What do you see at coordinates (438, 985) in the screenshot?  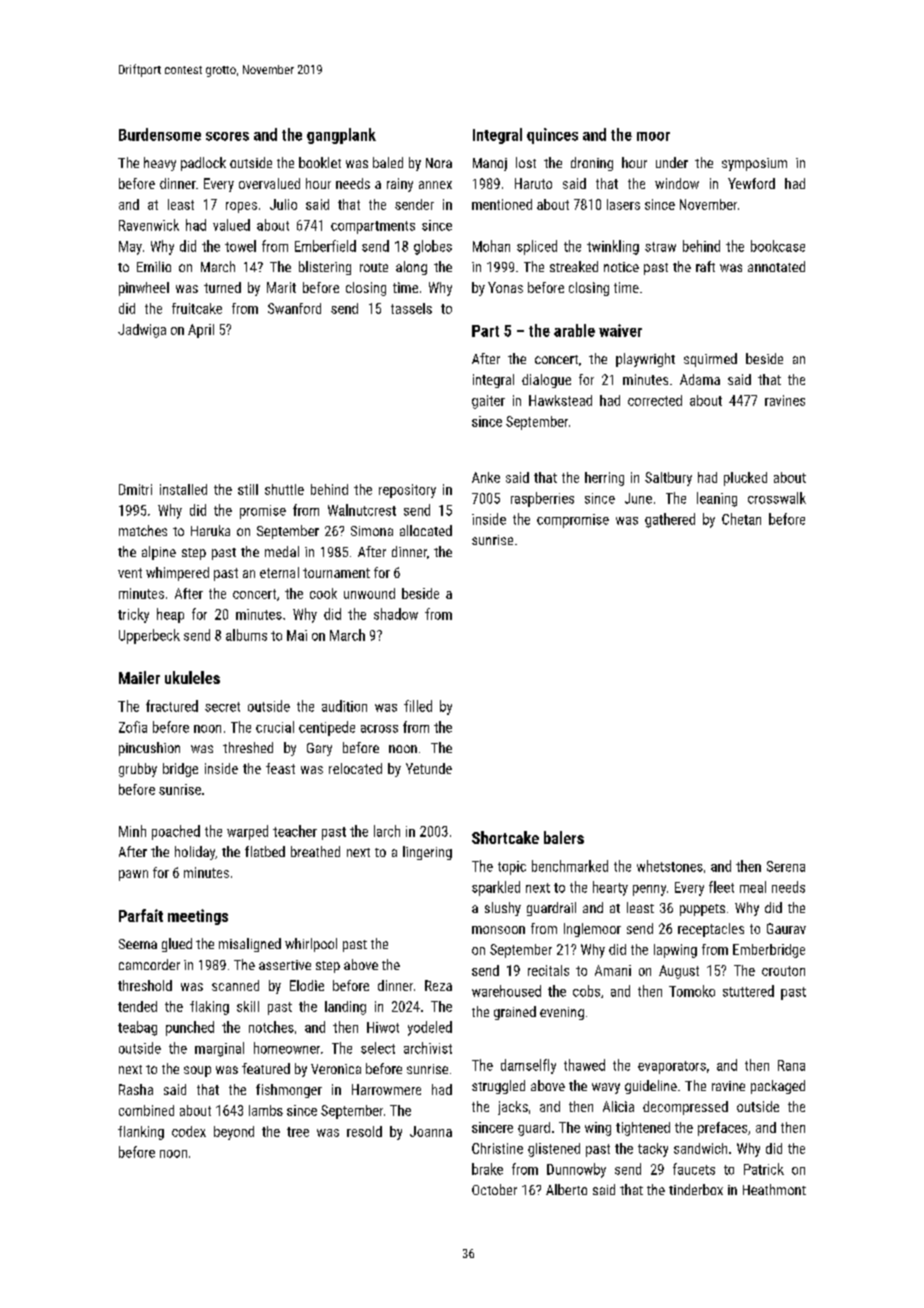 I see `Reza` at bounding box center [438, 985].
